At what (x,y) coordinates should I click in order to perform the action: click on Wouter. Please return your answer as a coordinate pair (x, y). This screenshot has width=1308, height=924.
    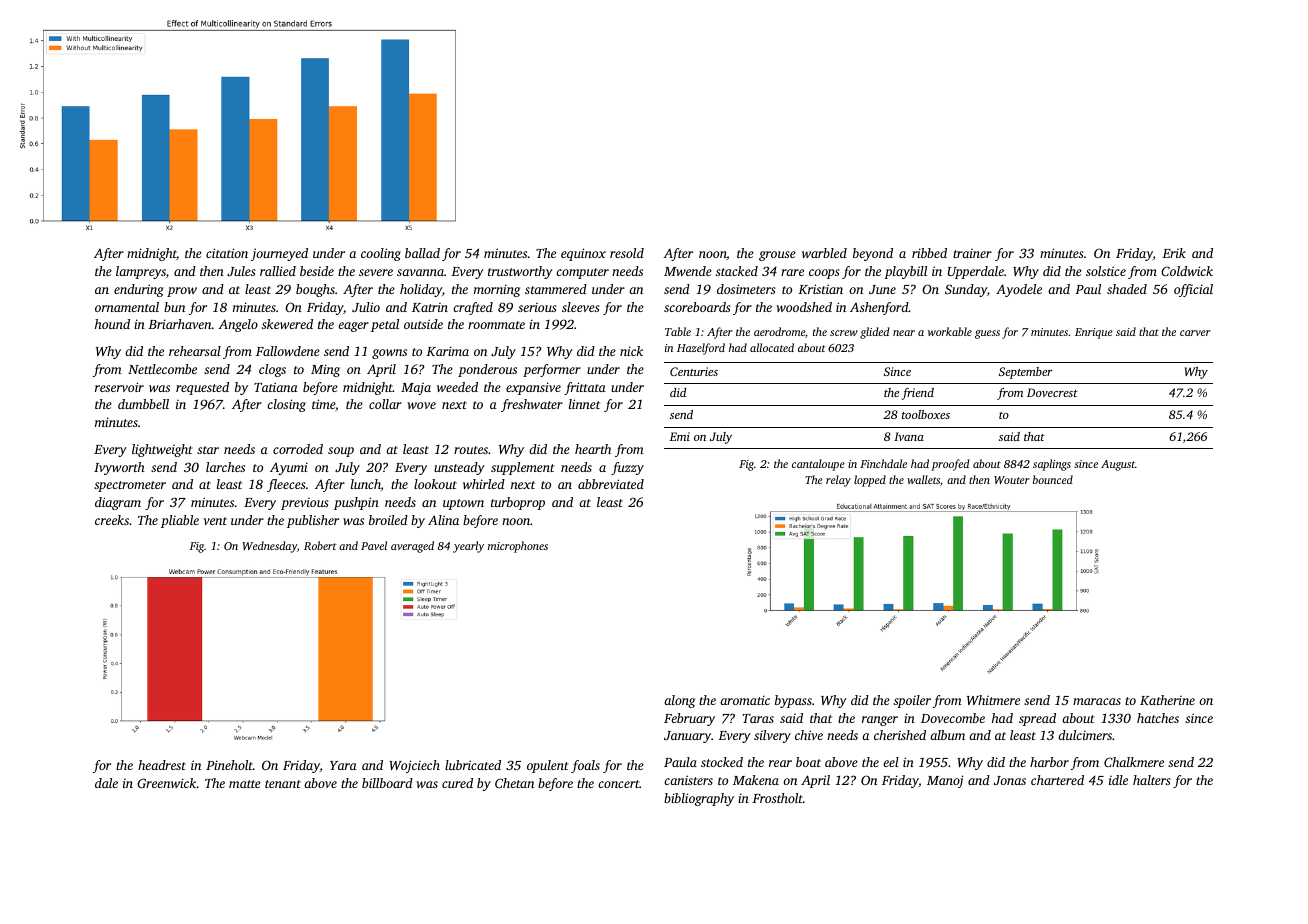
    Looking at the image, I should click on (1012, 480).
